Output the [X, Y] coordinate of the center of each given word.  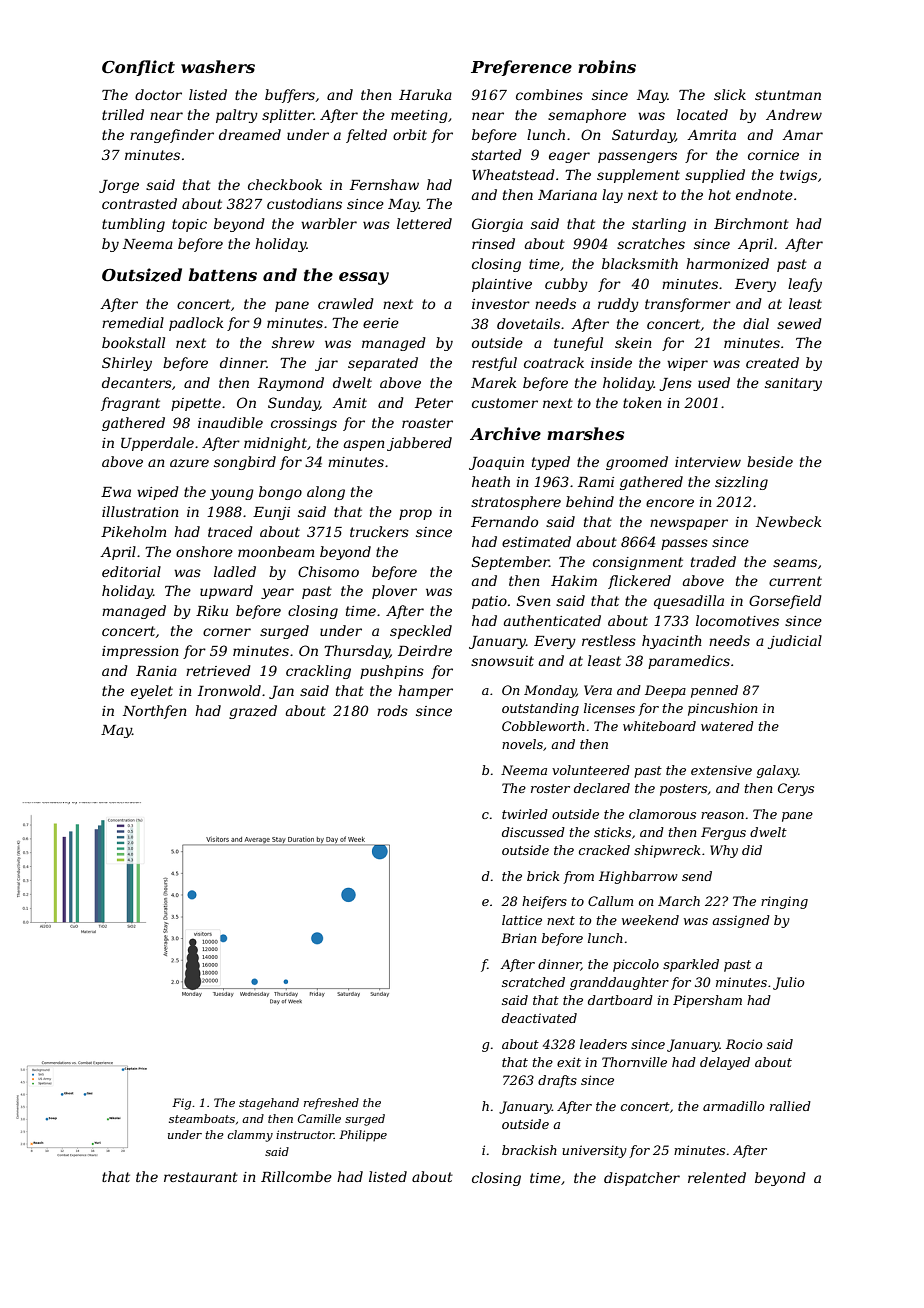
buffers [290, 96]
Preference [521, 68]
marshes [585, 433]
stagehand [269, 1104]
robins [607, 66]
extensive [721, 770]
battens [222, 274]
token [642, 402]
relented [717, 1177]
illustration [140, 511]
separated [383, 364]
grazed [253, 712]
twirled [525, 814]
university [594, 1151]
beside [770, 461]
